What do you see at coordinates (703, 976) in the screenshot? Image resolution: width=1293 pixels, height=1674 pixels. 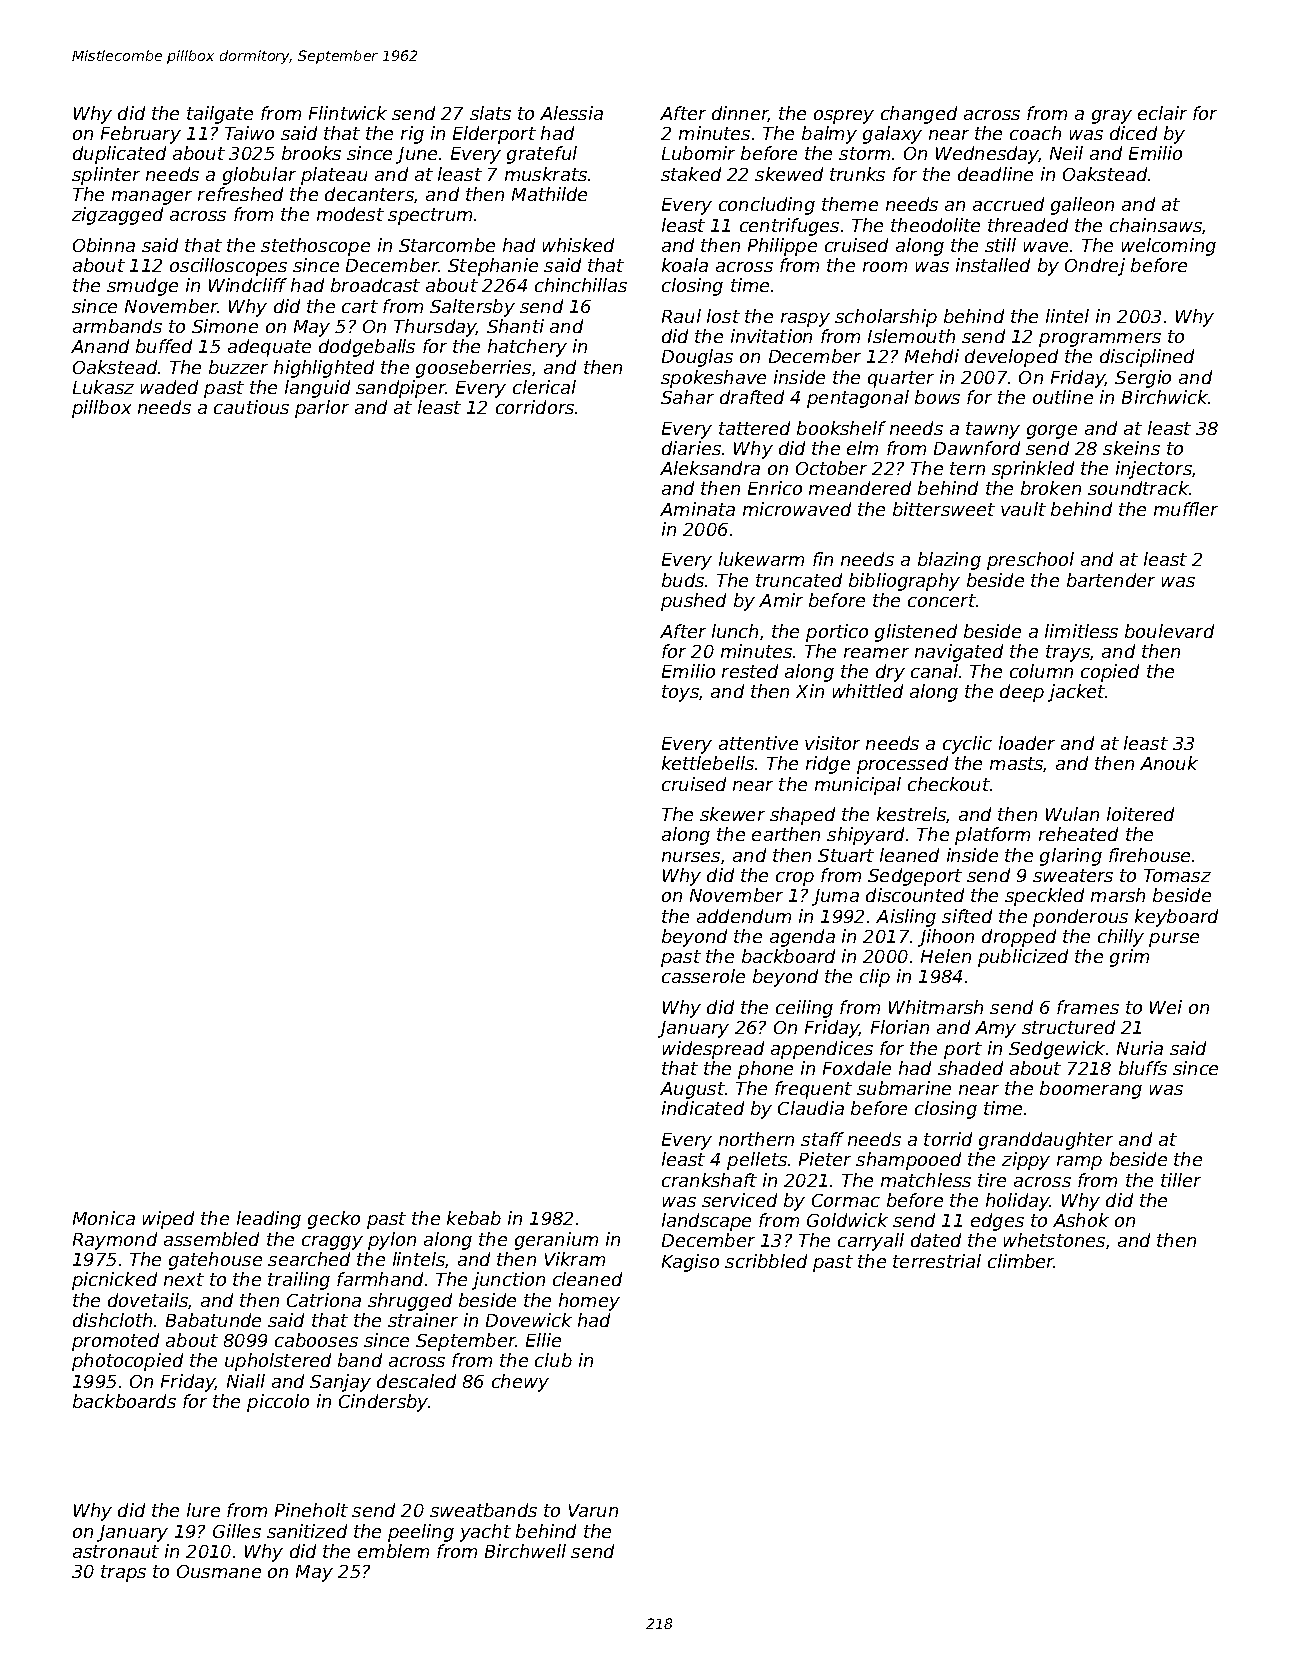 I see `casserole` at bounding box center [703, 976].
